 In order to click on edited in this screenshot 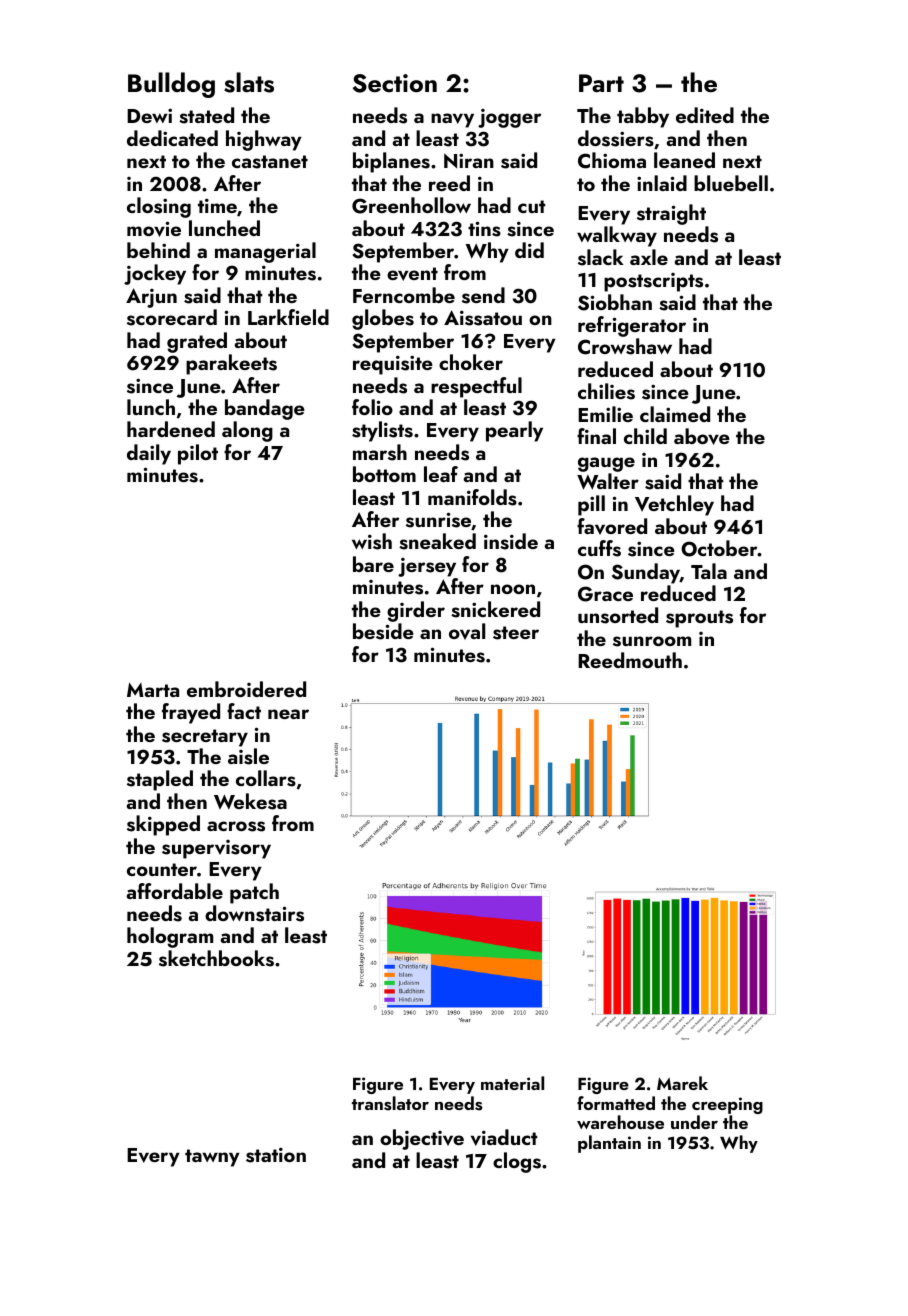, I will do `click(705, 115)`.
